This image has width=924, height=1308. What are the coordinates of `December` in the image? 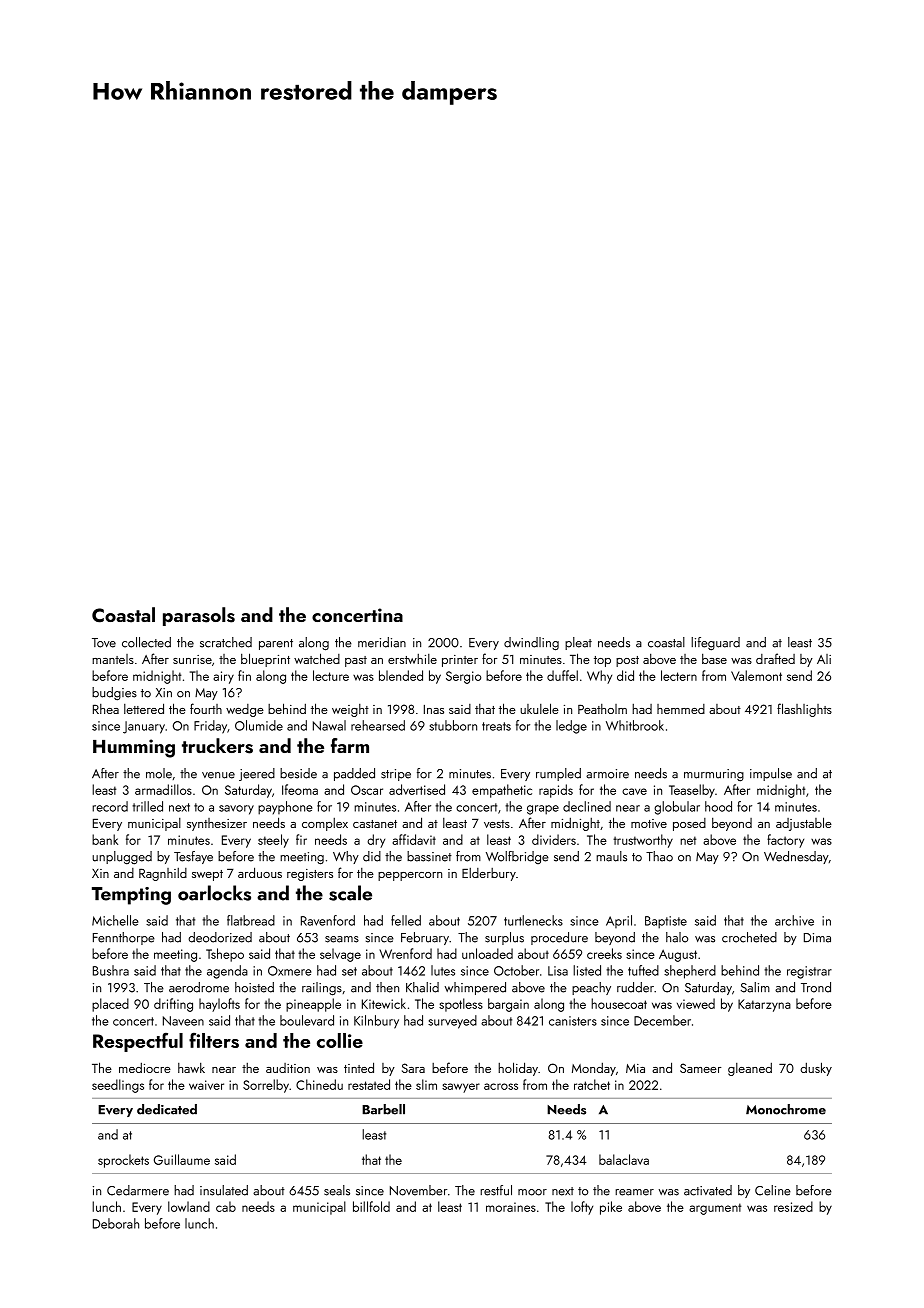 It's located at (662, 1020).
